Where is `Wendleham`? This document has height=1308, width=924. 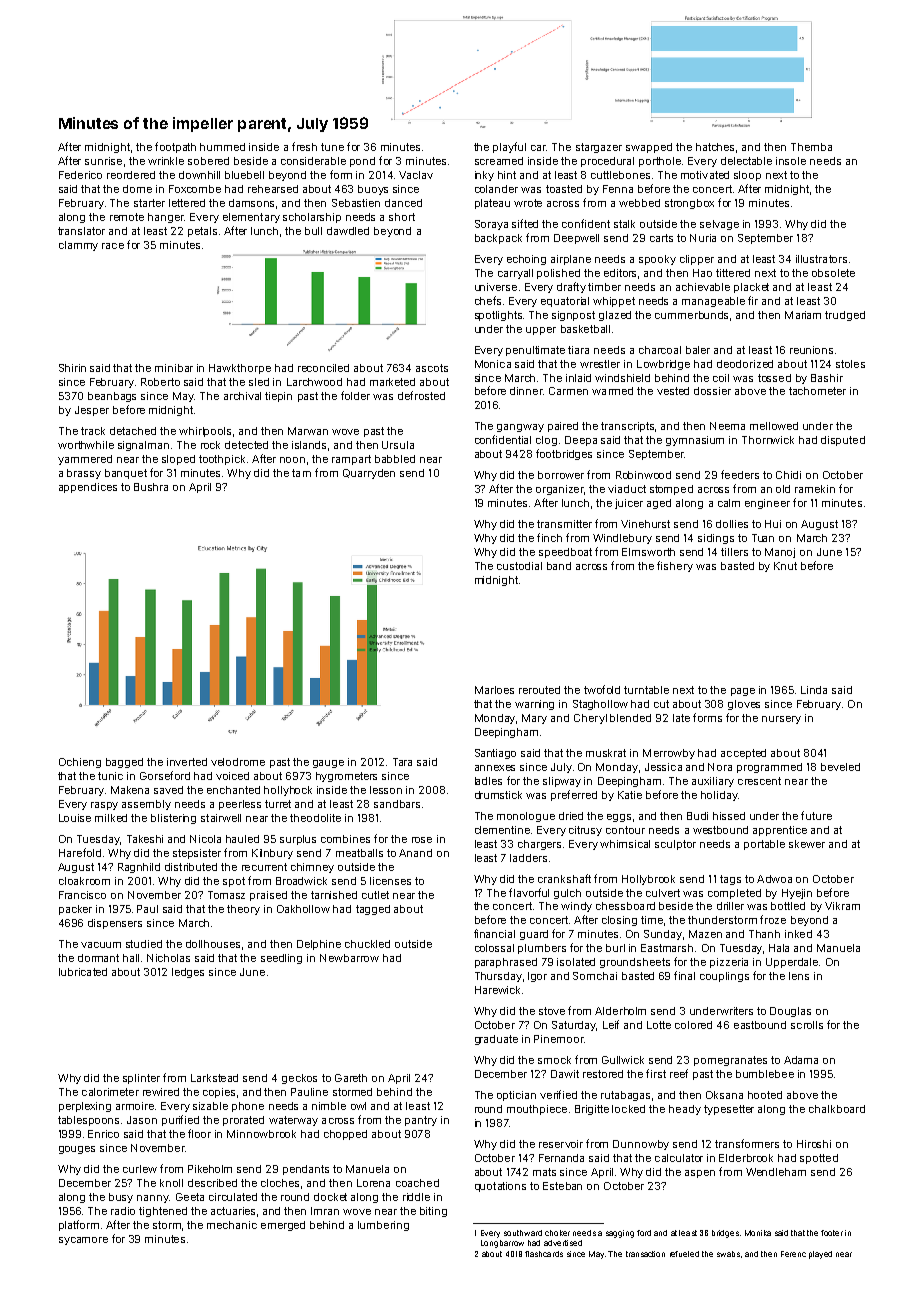 Wendleham is located at coordinates (776, 1172).
